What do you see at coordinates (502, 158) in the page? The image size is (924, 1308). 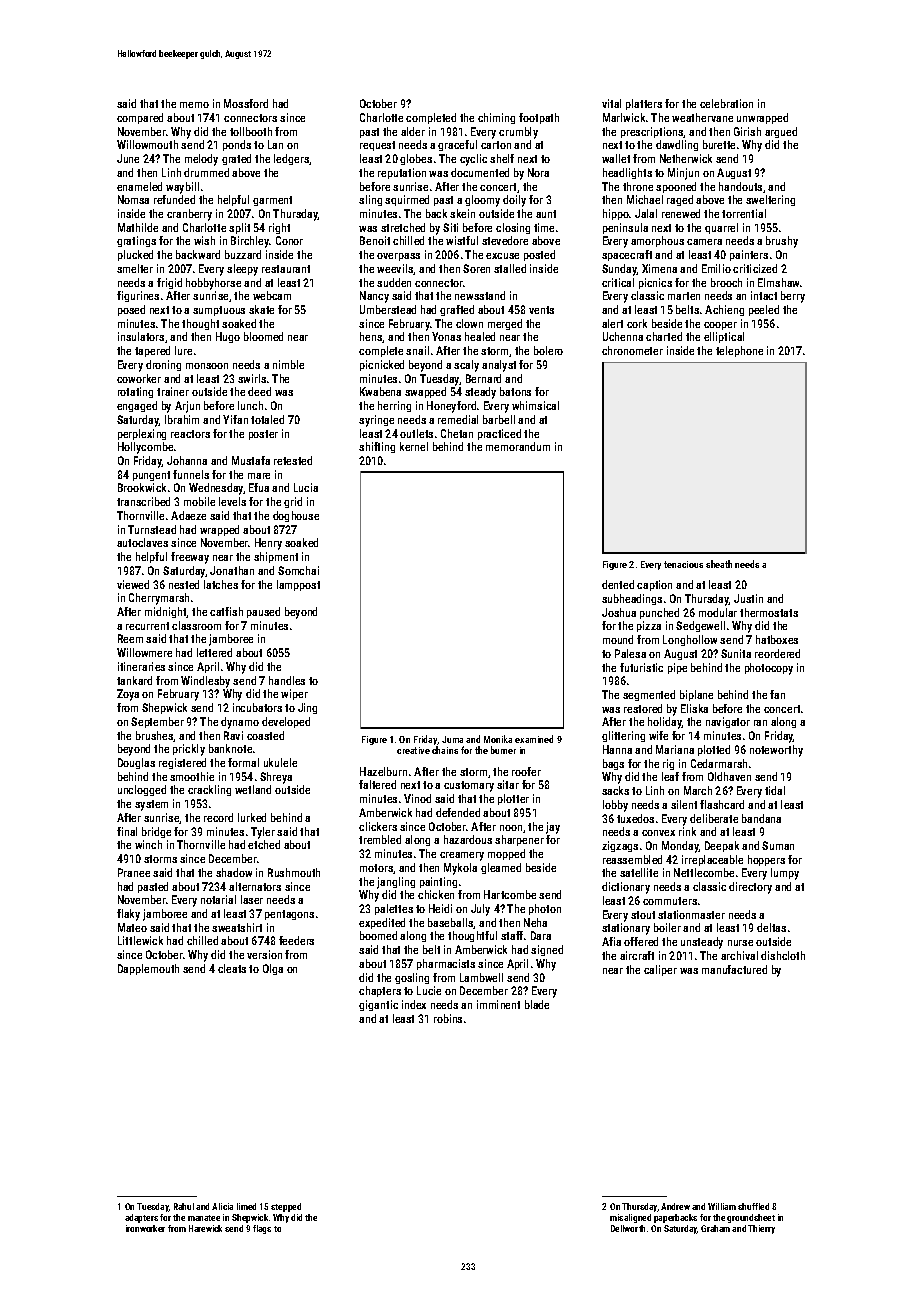 I see `shelf` at bounding box center [502, 158].
